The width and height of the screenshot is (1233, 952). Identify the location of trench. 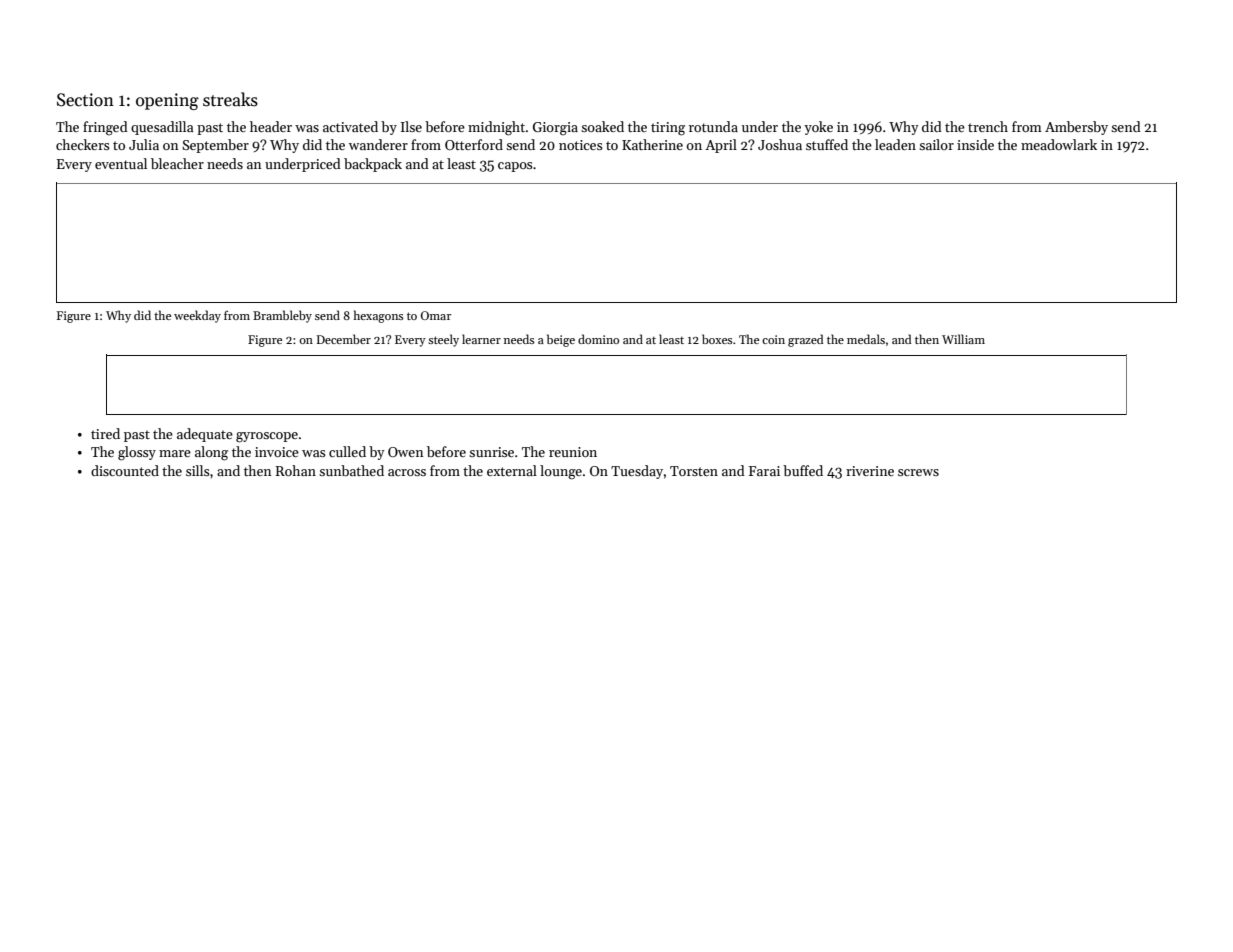
(988, 126).
